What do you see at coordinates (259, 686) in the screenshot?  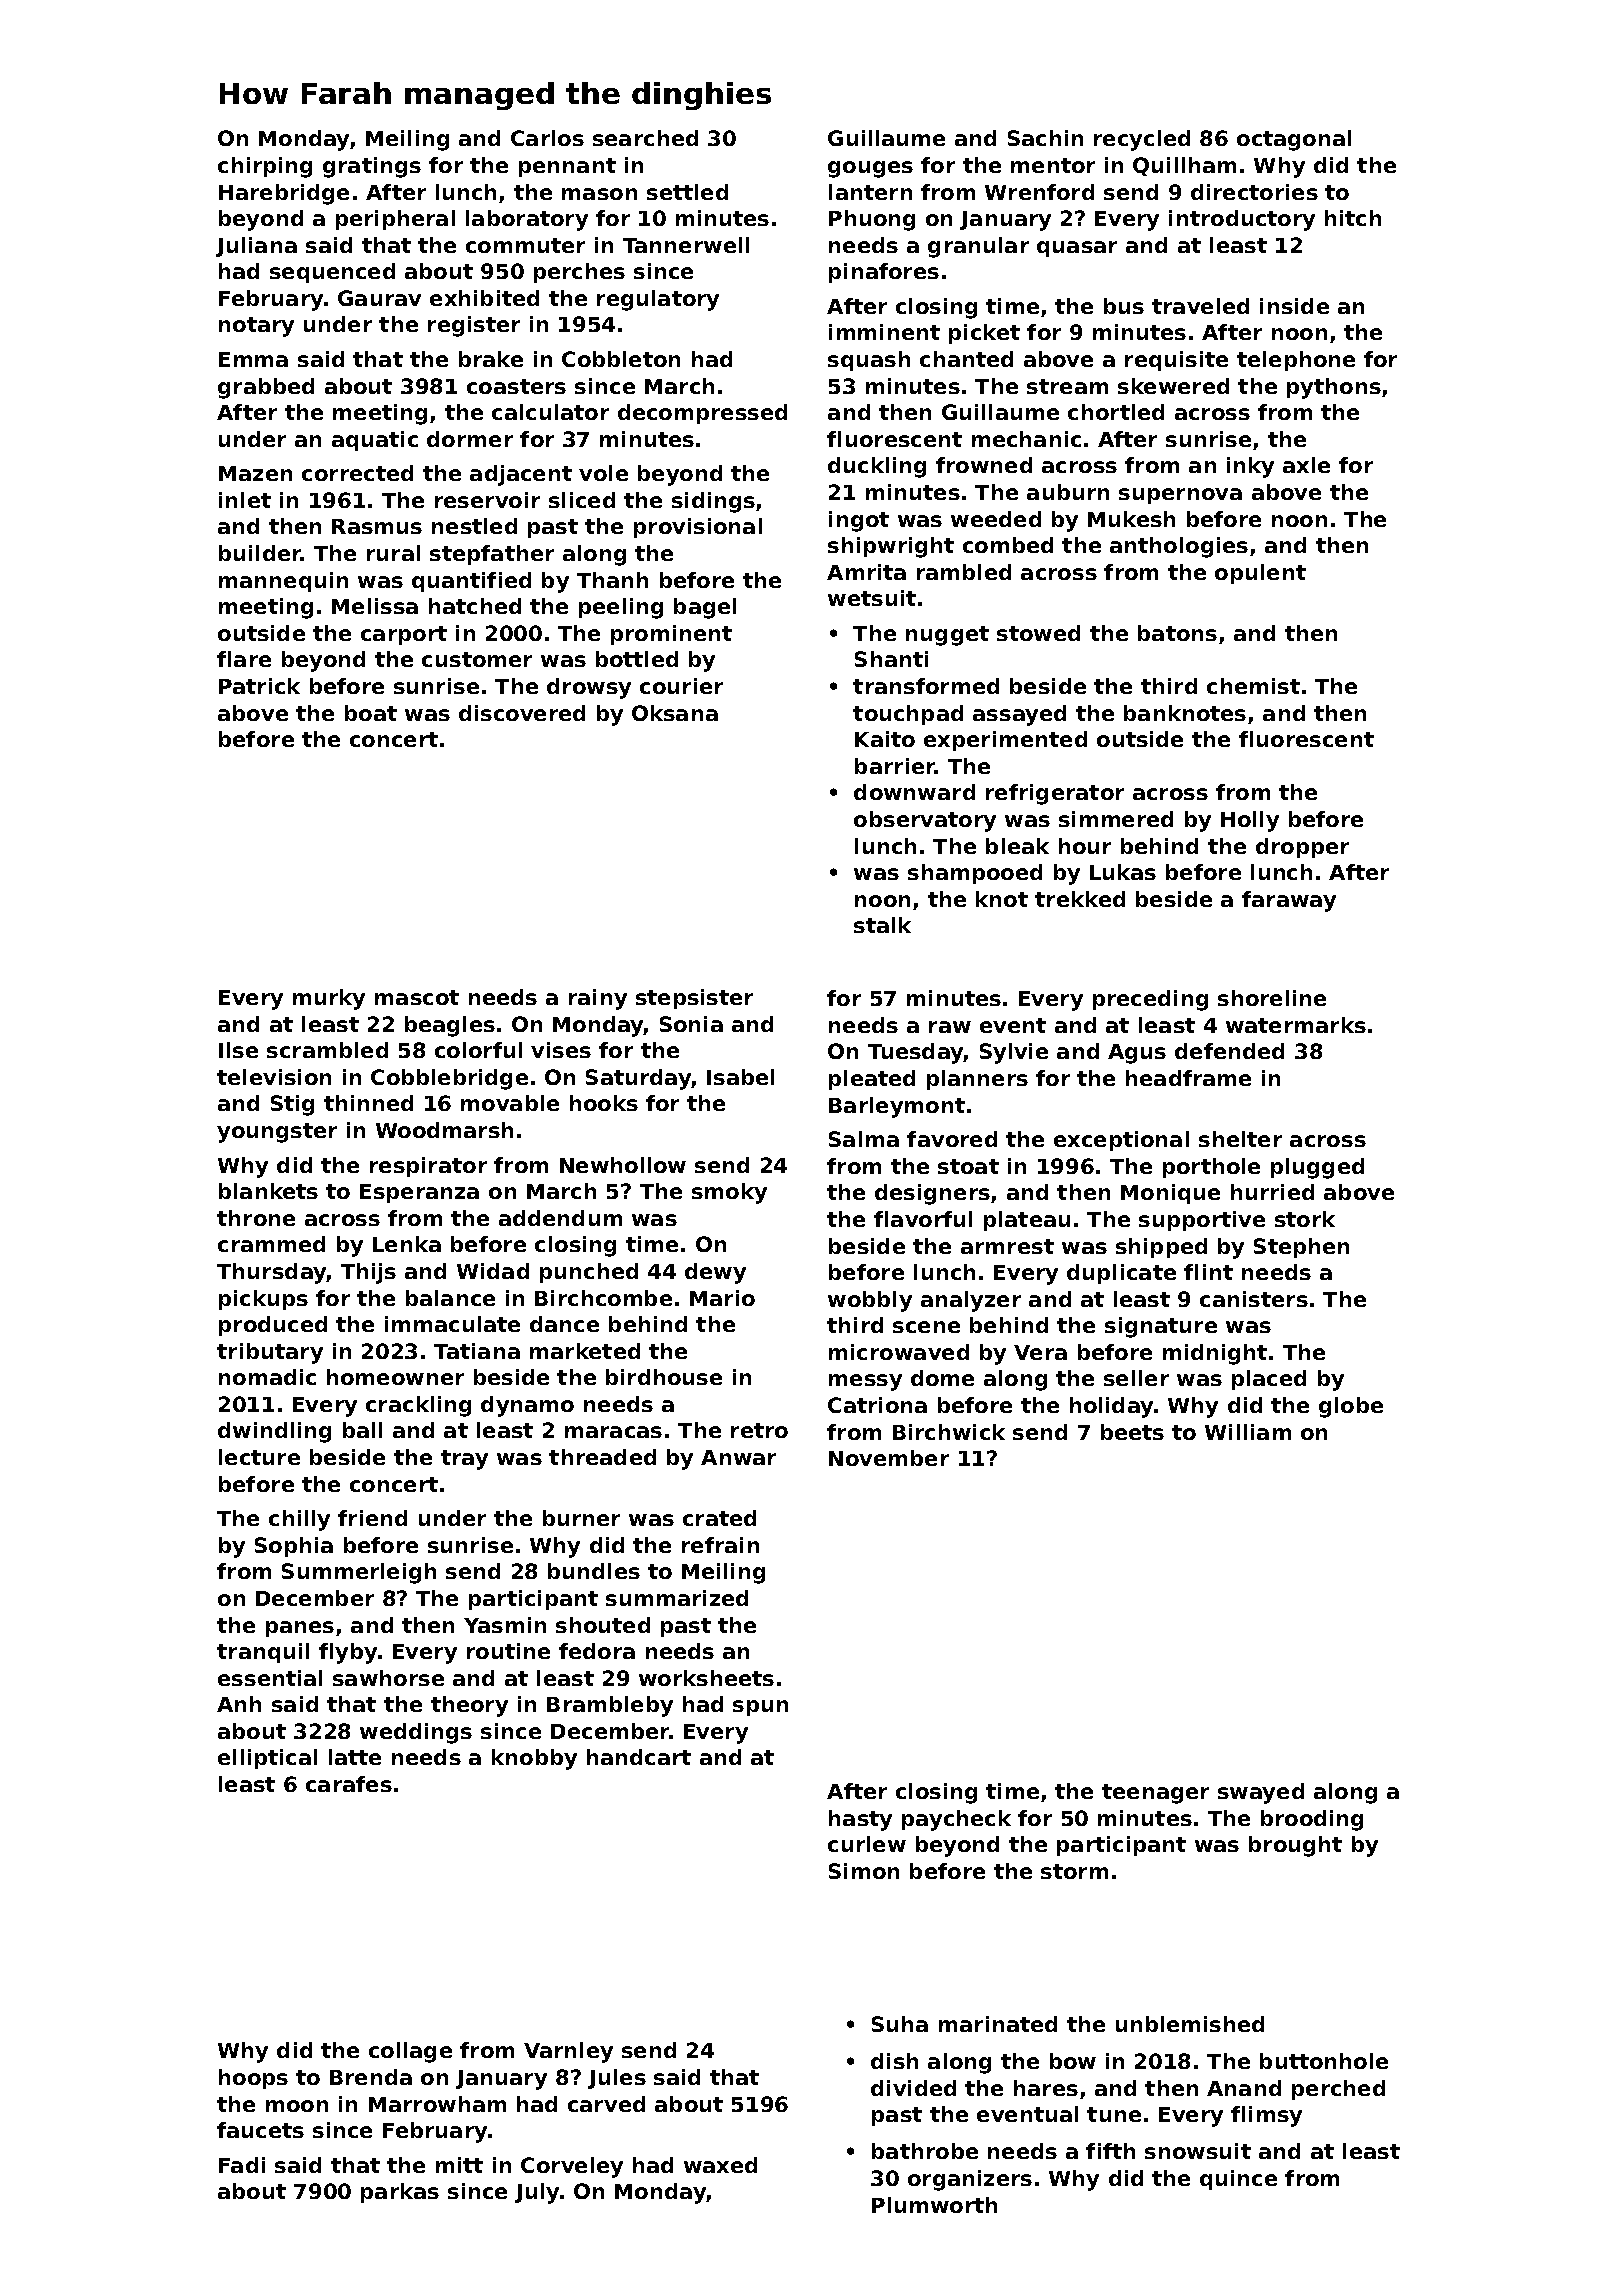 I see `Patrick` at bounding box center [259, 686].
